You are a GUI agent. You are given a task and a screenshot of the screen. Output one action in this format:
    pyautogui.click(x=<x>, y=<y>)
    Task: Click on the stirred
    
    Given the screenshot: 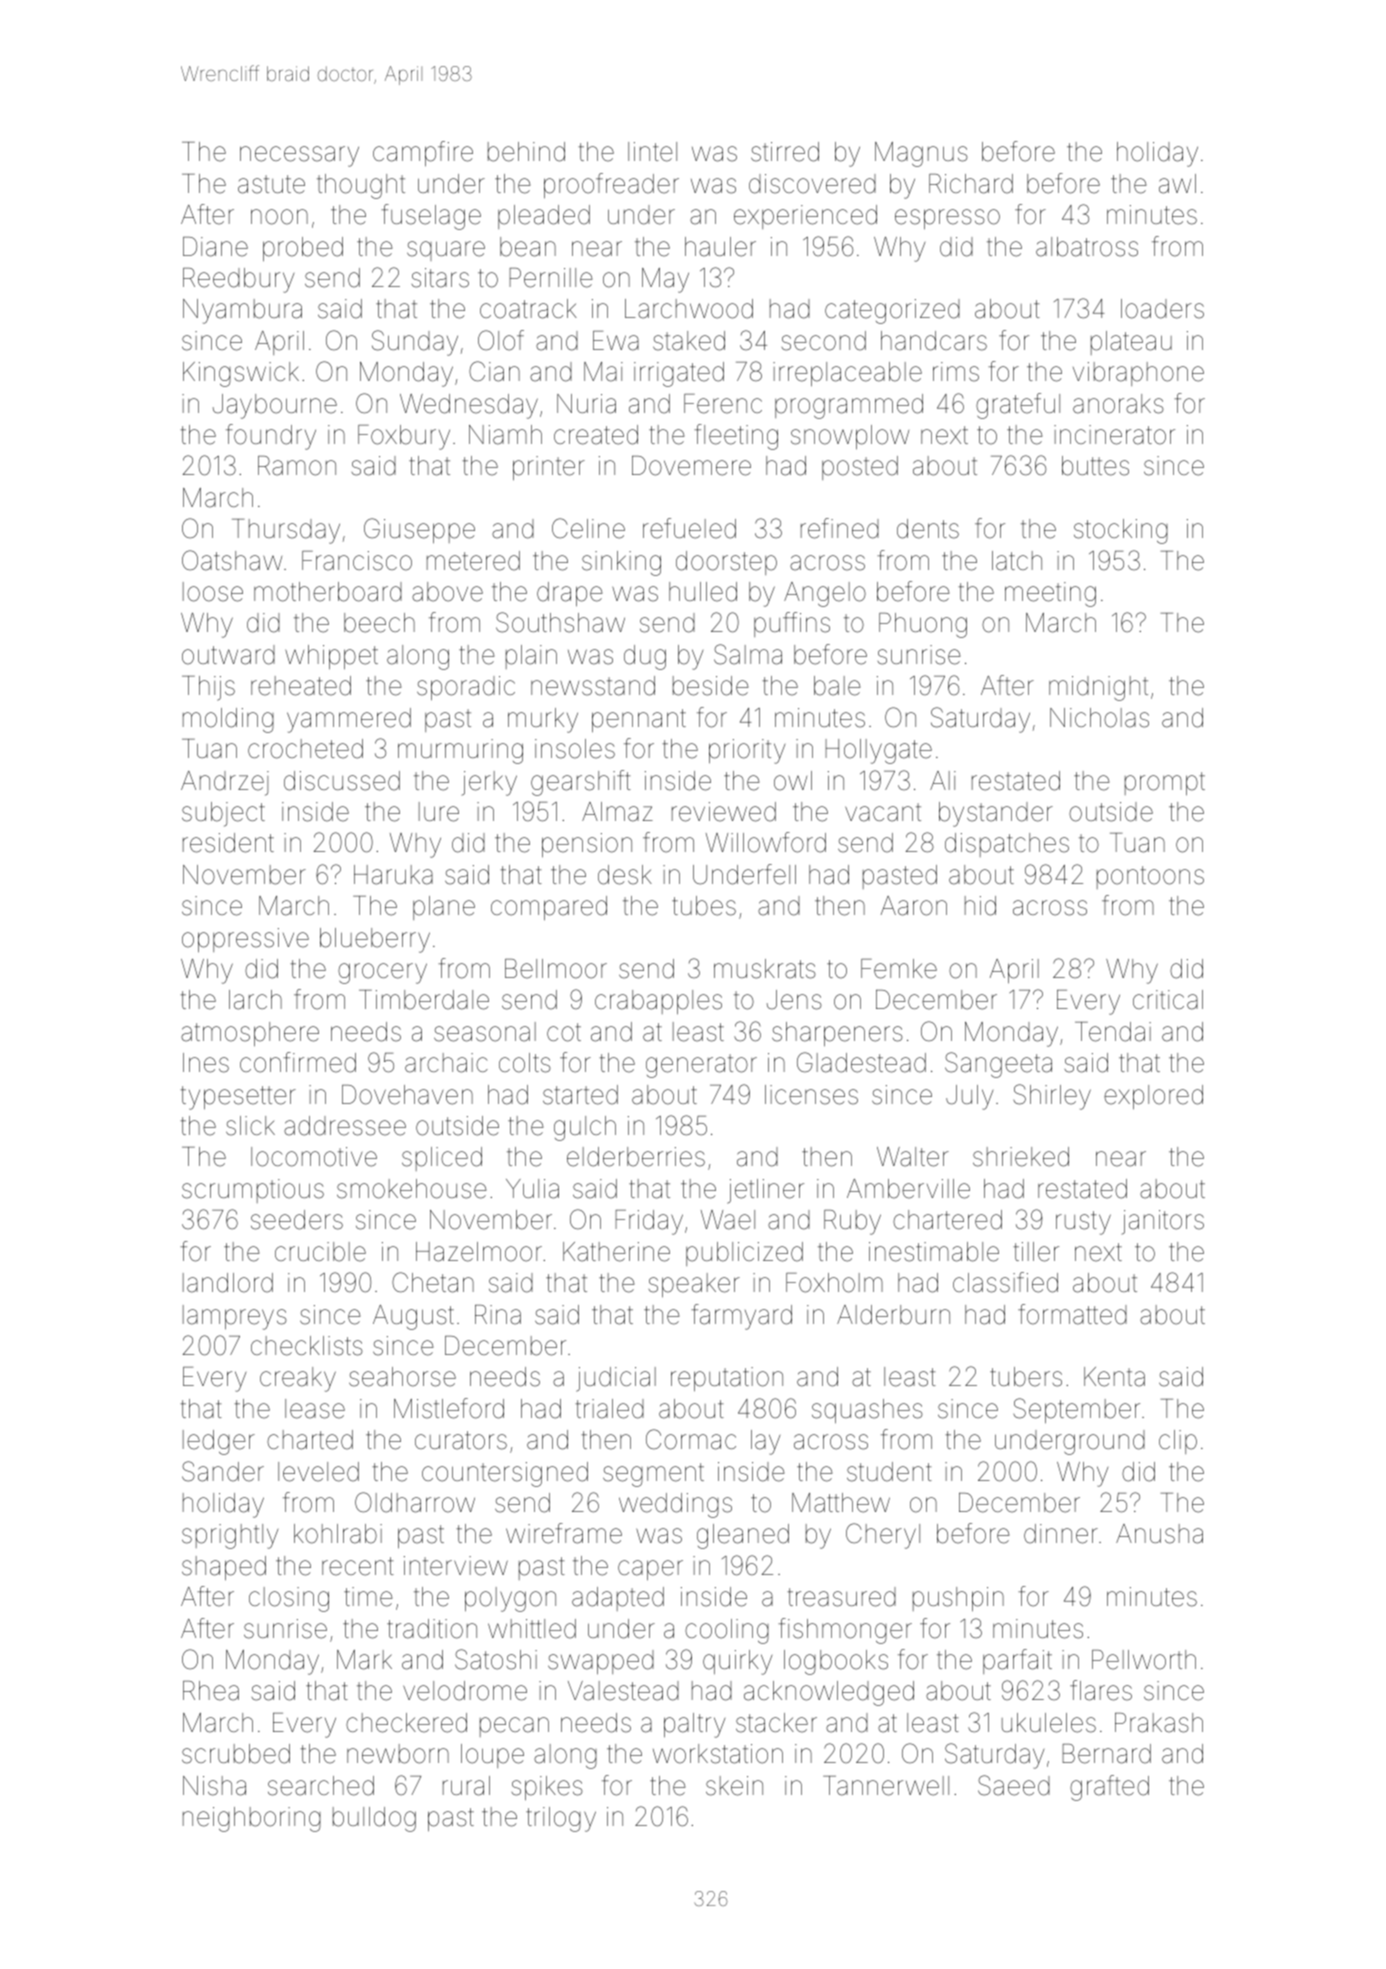 What is the action you would take?
    pyautogui.click(x=785, y=152)
